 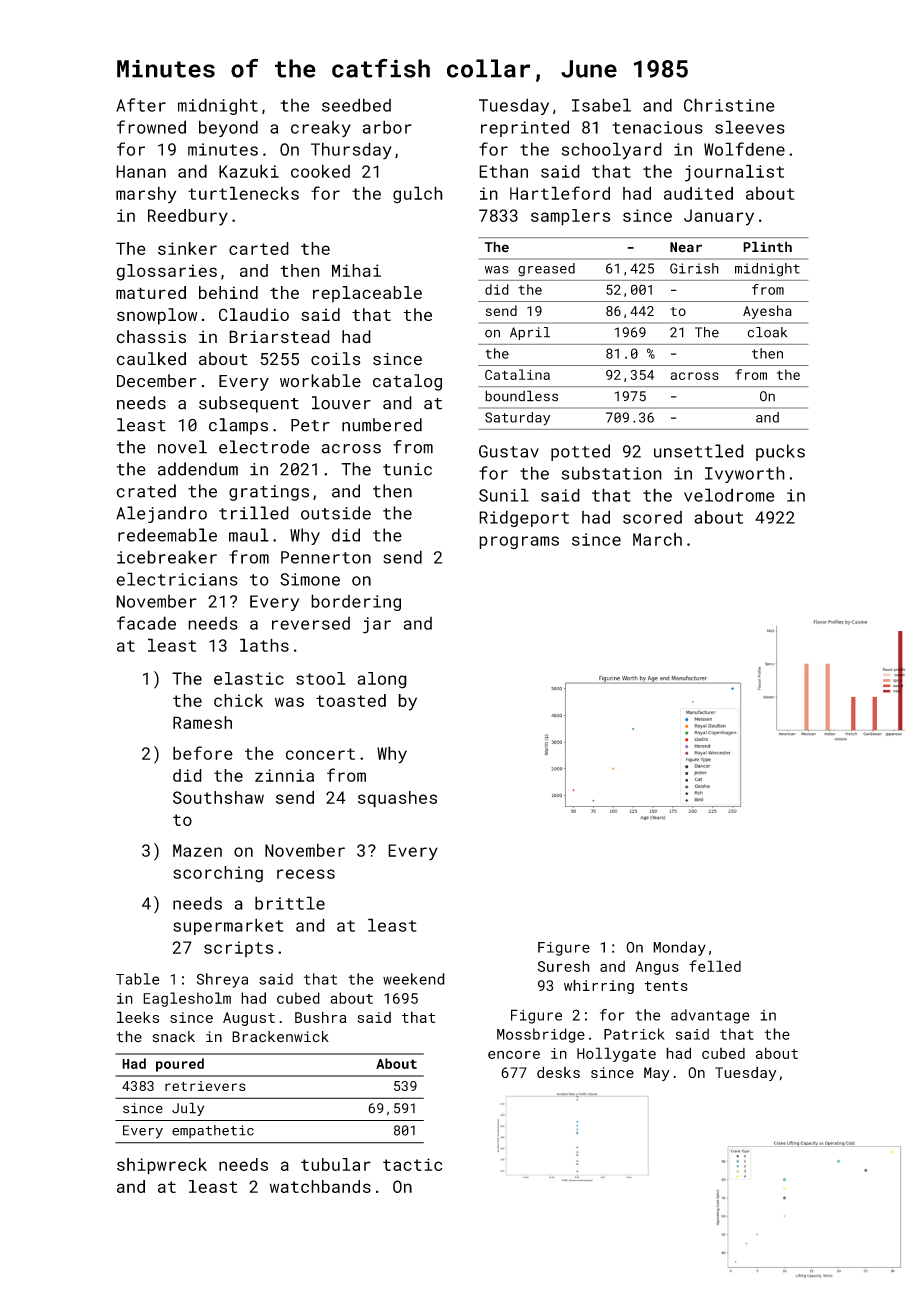 What do you see at coordinates (652, 517) in the screenshot?
I see `scored` at bounding box center [652, 517].
